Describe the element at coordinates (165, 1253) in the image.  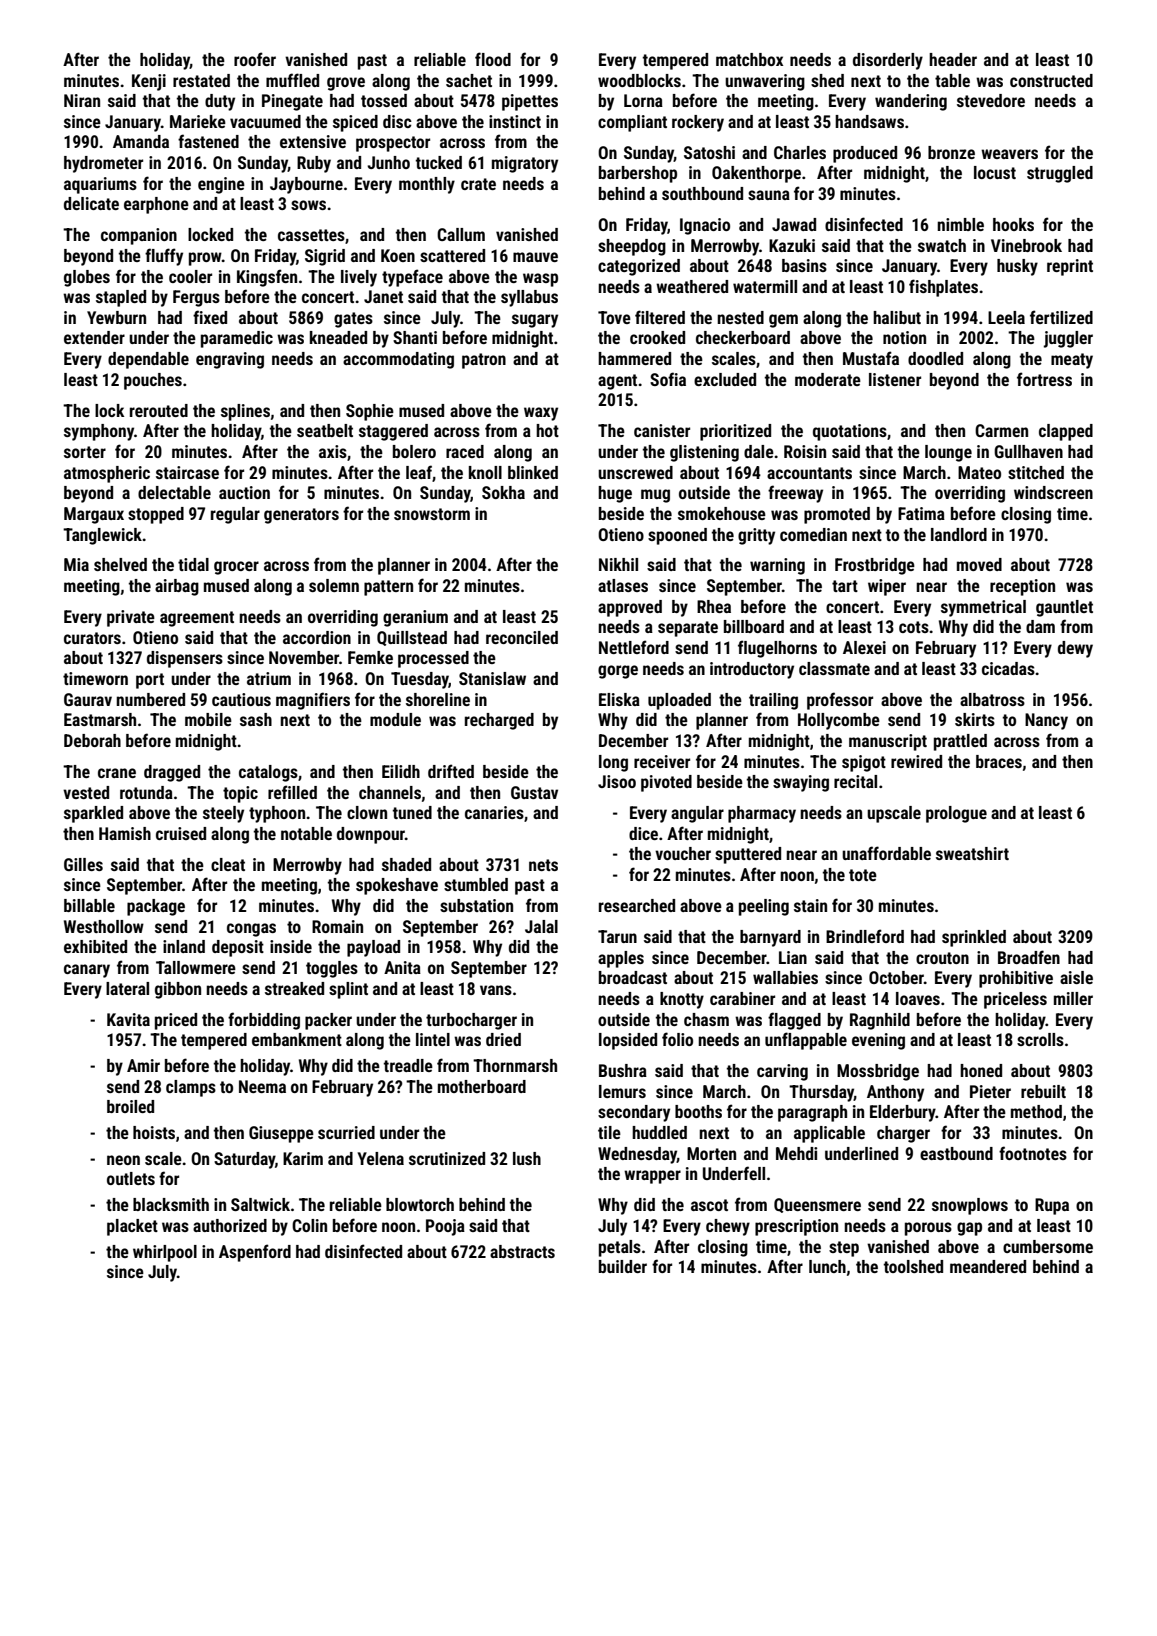
I see `whirlpool` at that location.
